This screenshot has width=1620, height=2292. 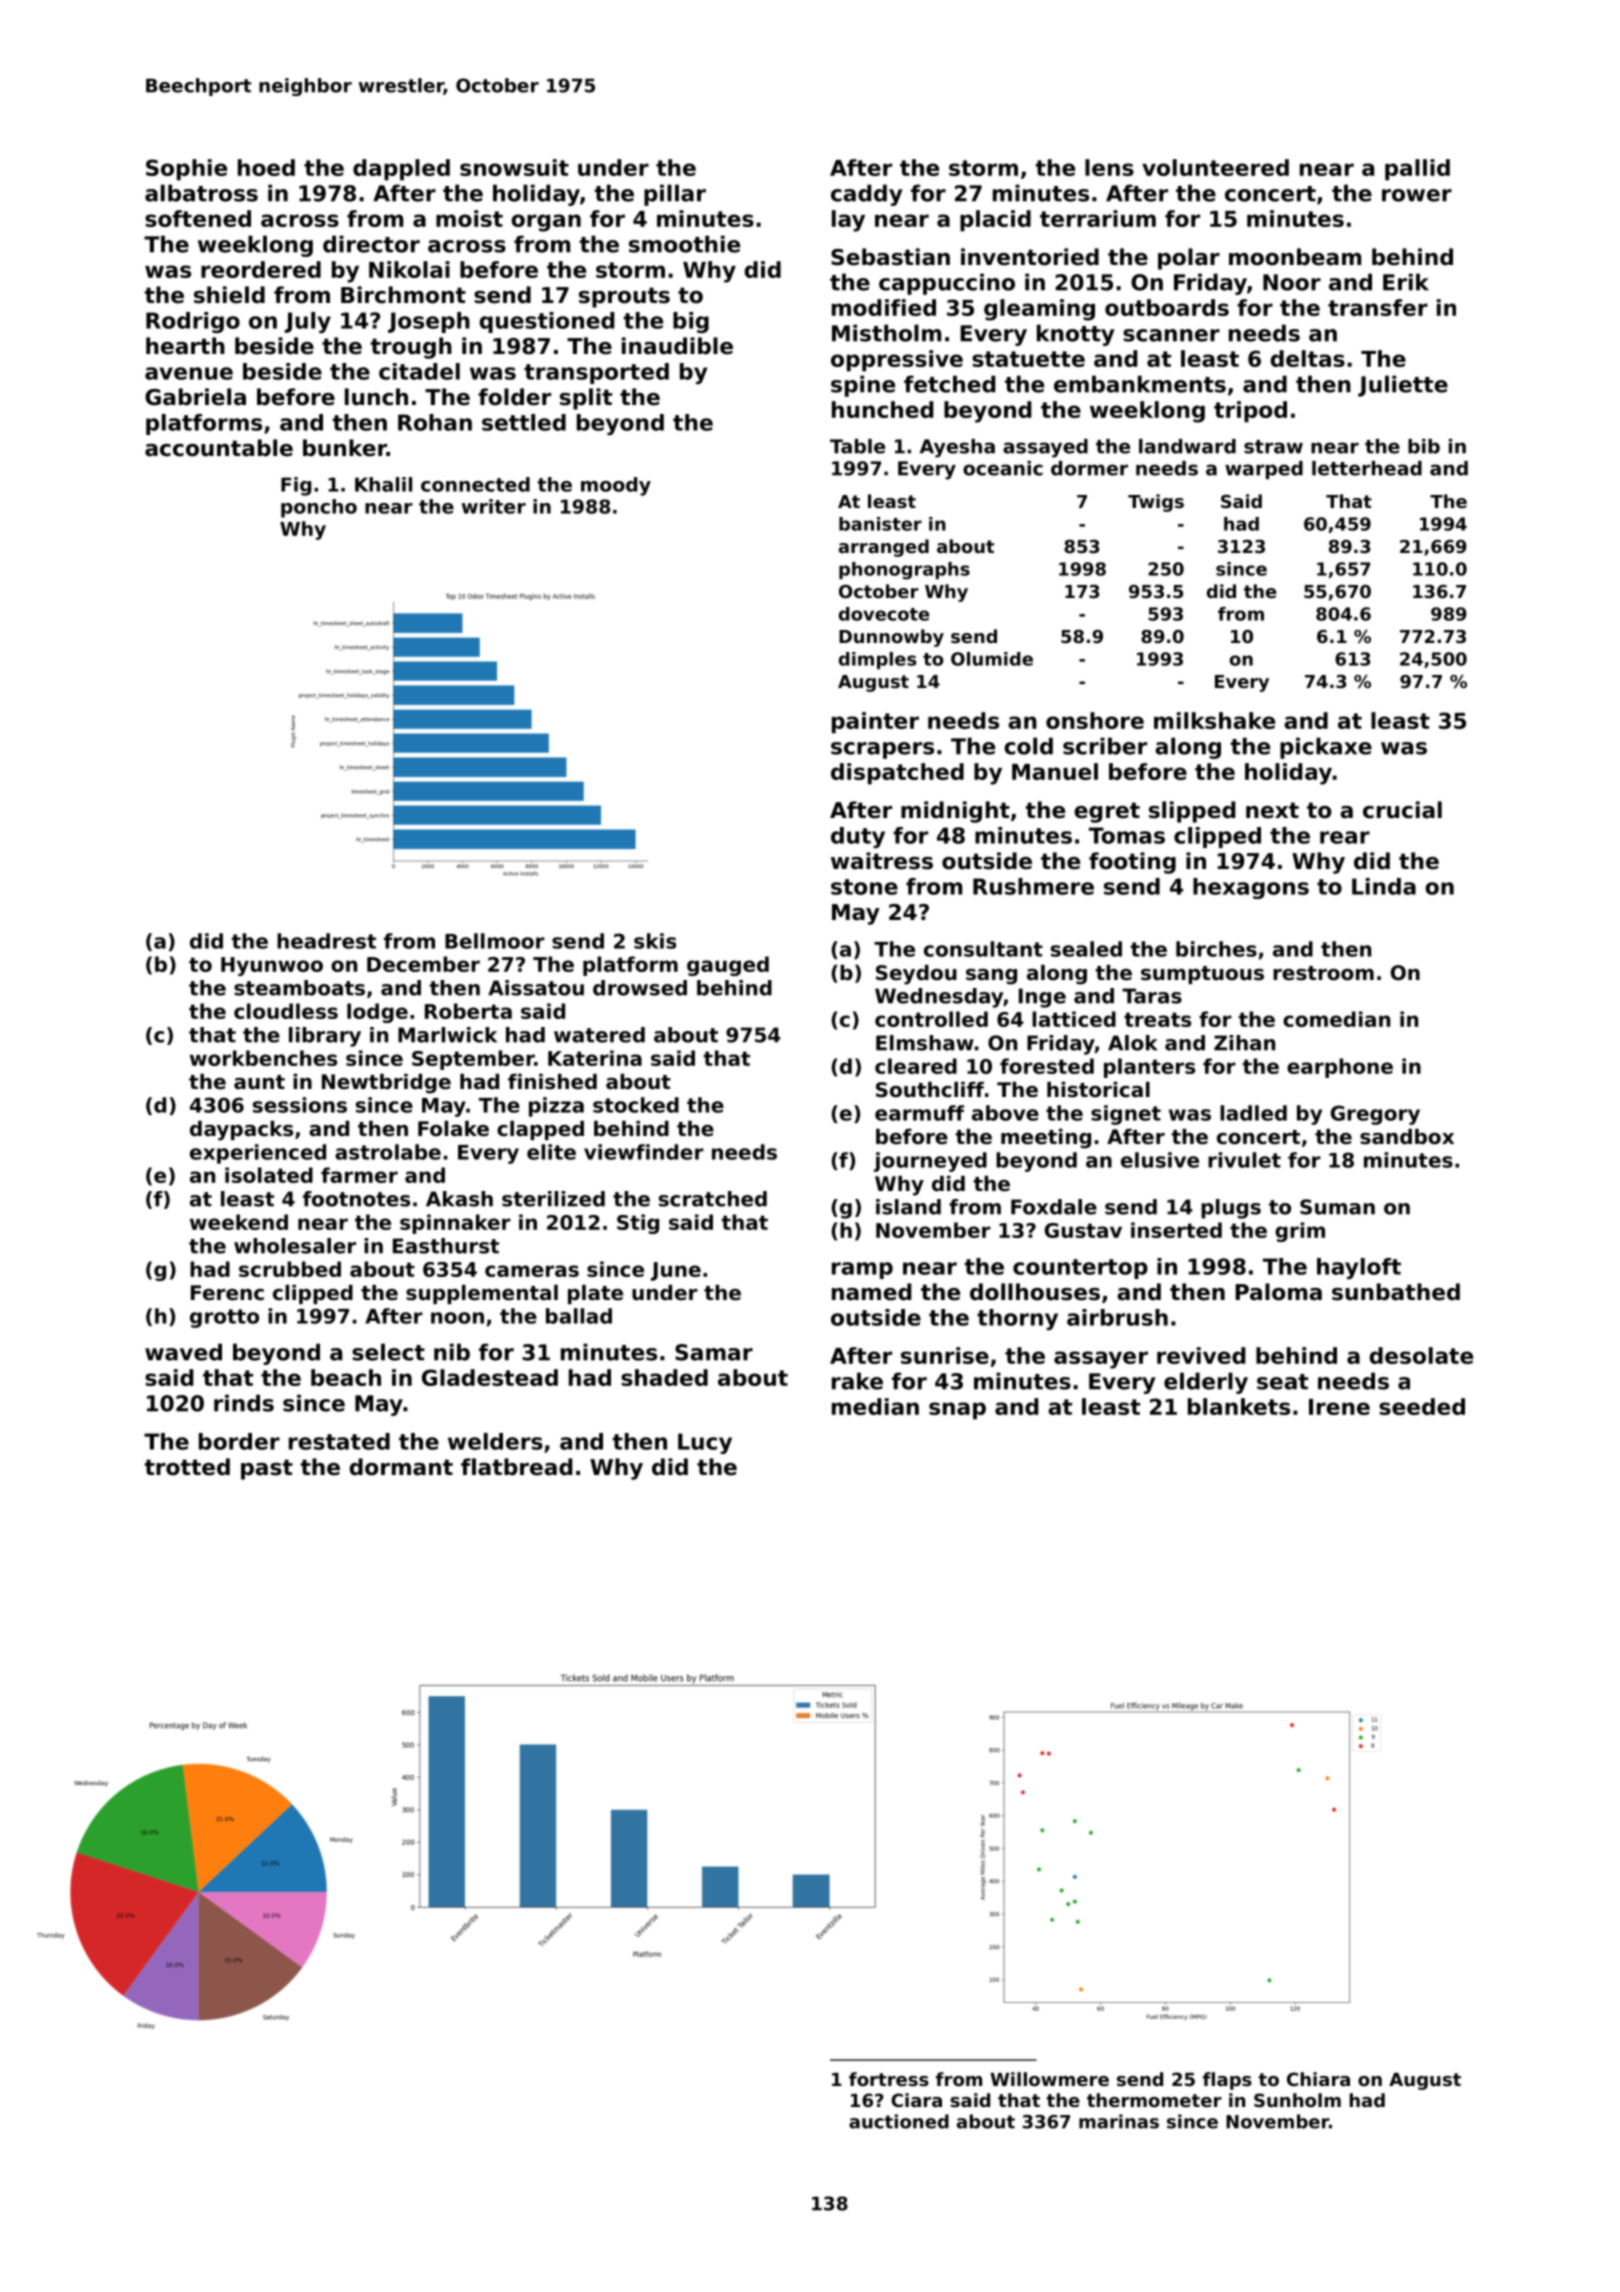 I want to click on sealed, so click(x=1086, y=949).
